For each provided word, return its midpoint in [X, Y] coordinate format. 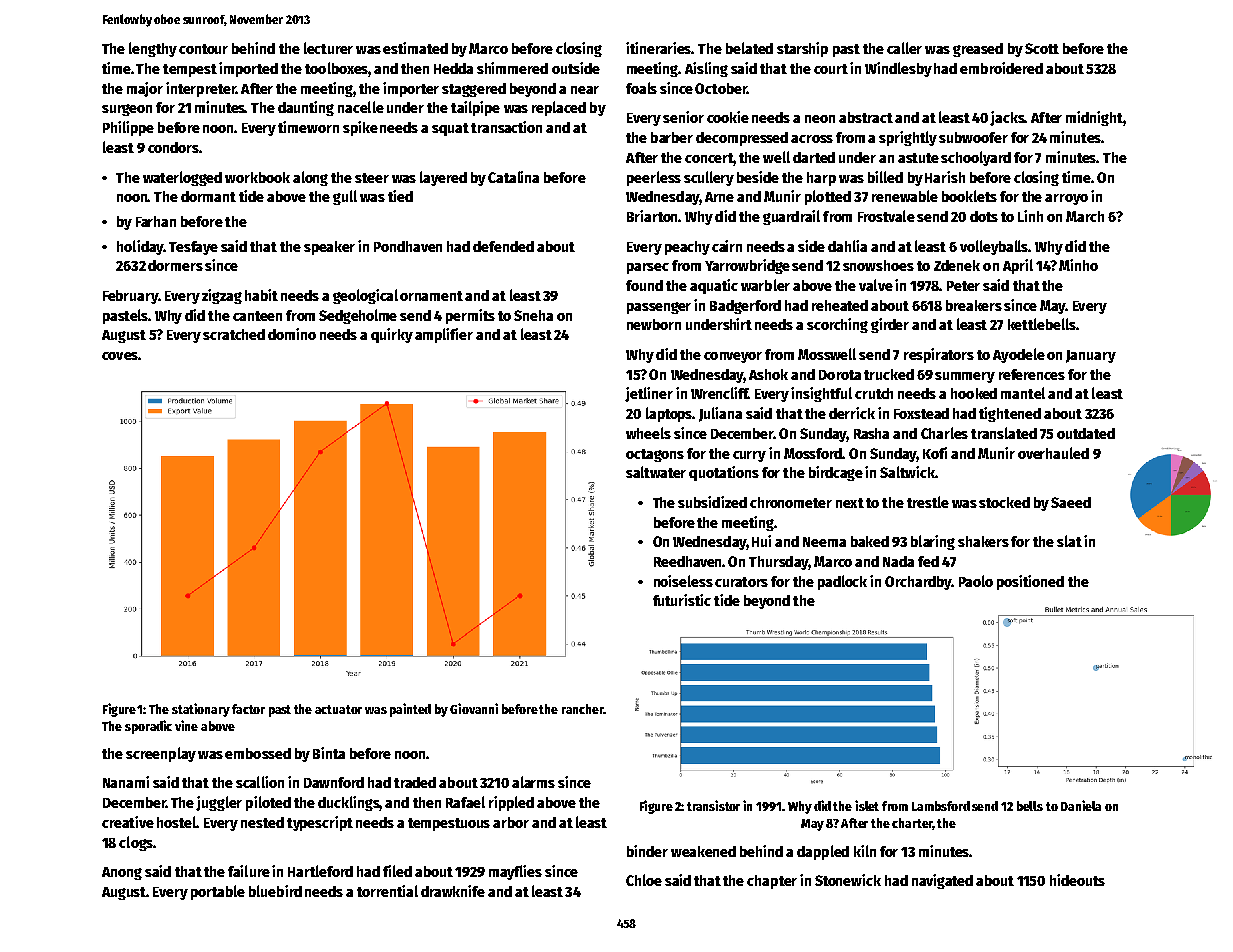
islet [867, 805]
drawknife [453, 891]
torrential [387, 891]
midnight [1094, 118]
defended [503, 246]
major [145, 89]
